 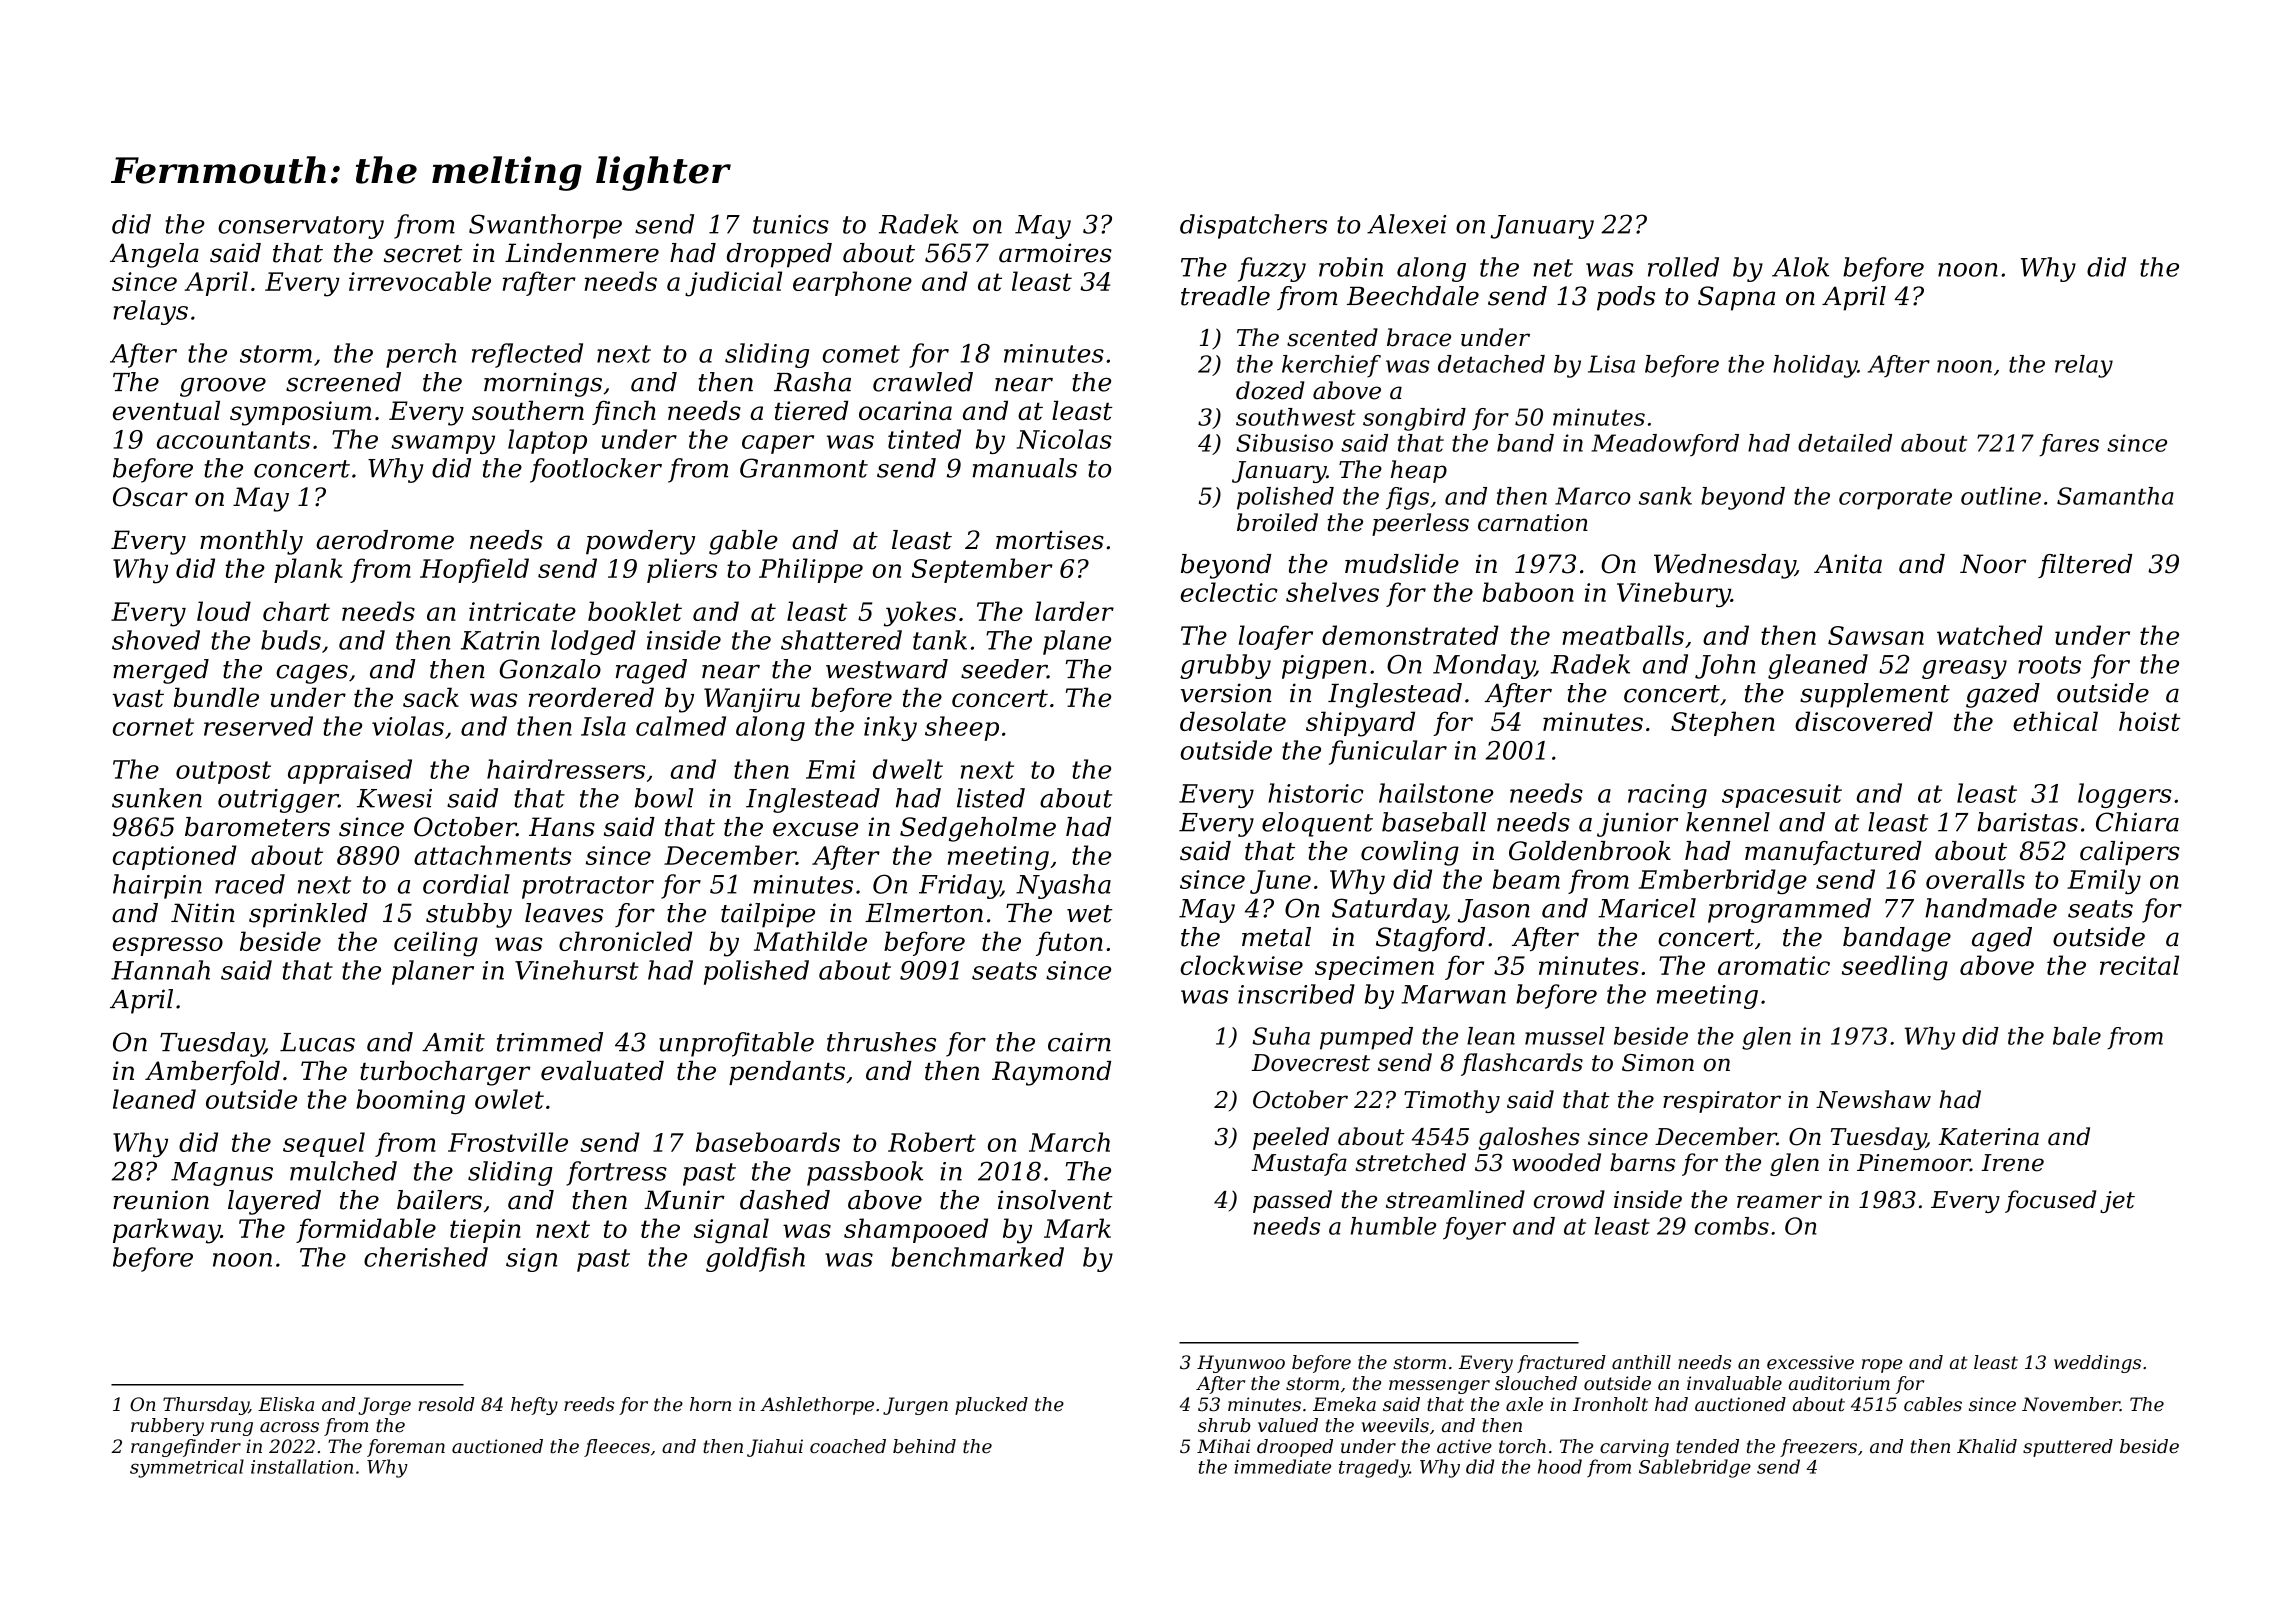 I want to click on Alok, so click(x=1800, y=267).
